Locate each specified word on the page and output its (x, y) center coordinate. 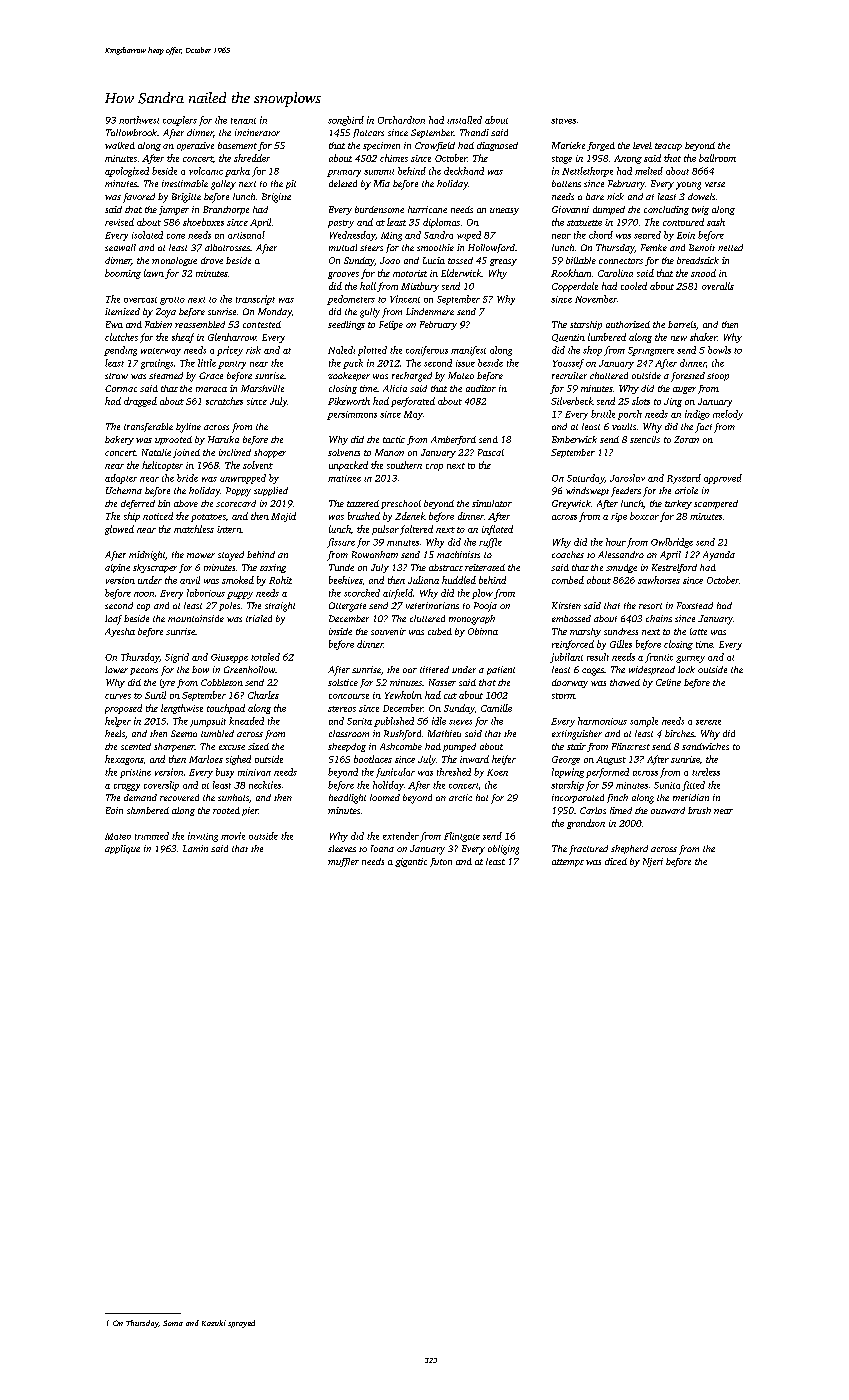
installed (464, 120)
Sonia (173, 1323)
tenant (243, 121)
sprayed (241, 1324)
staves (563, 121)
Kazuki (214, 1323)
